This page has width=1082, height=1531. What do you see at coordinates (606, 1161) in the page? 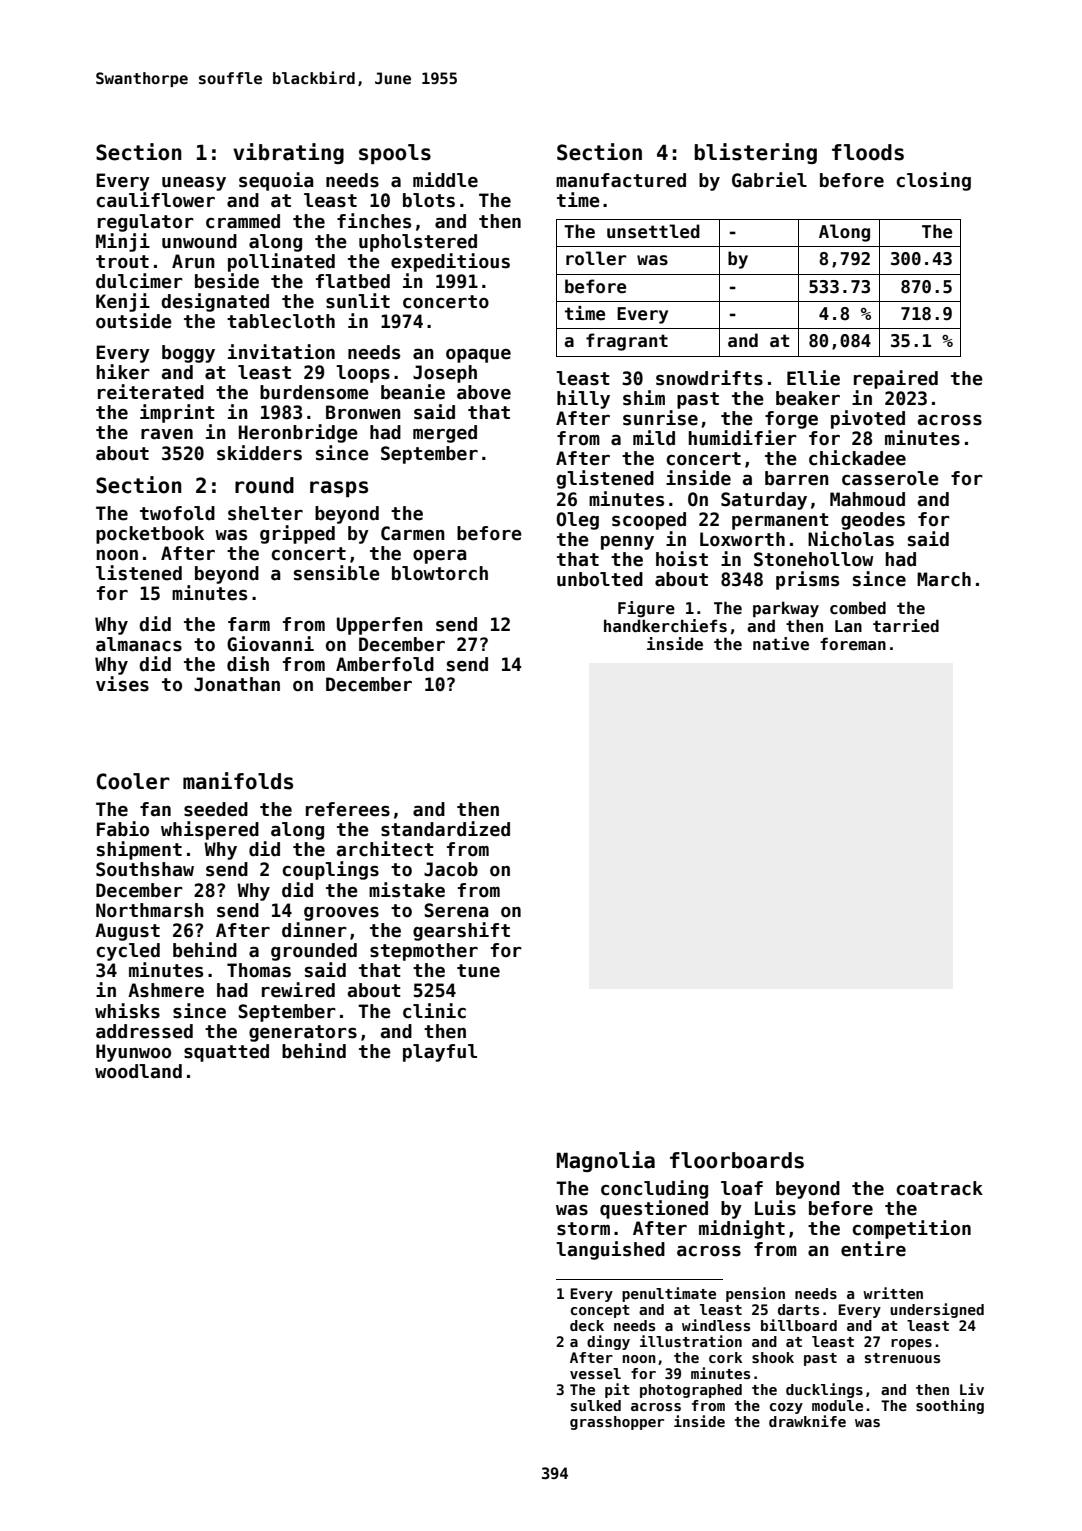
I see `Magnolia` at bounding box center [606, 1161].
